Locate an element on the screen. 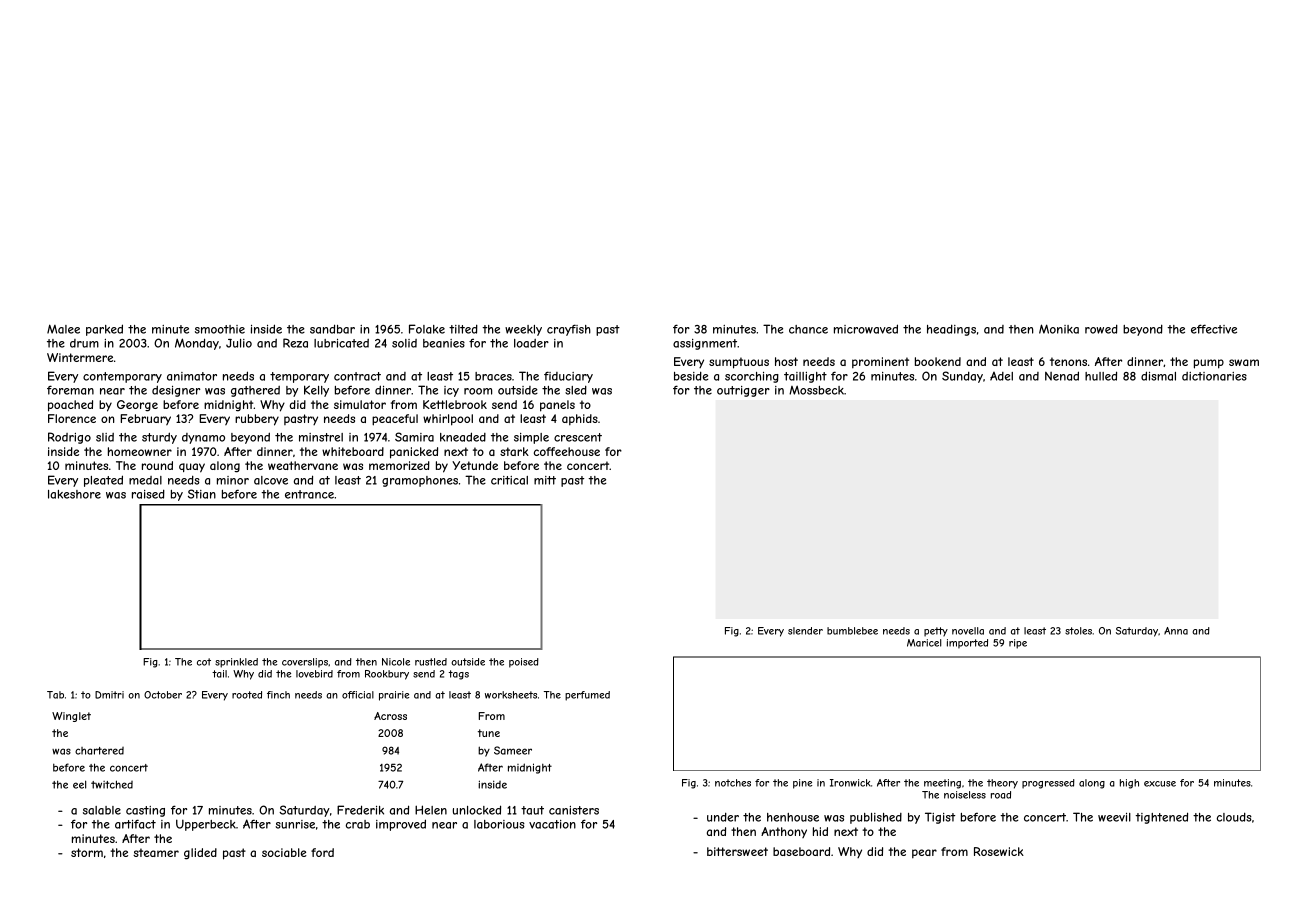 Image resolution: width=1308 pixels, height=924 pixels. canisters is located at coordinates (574, 810).
